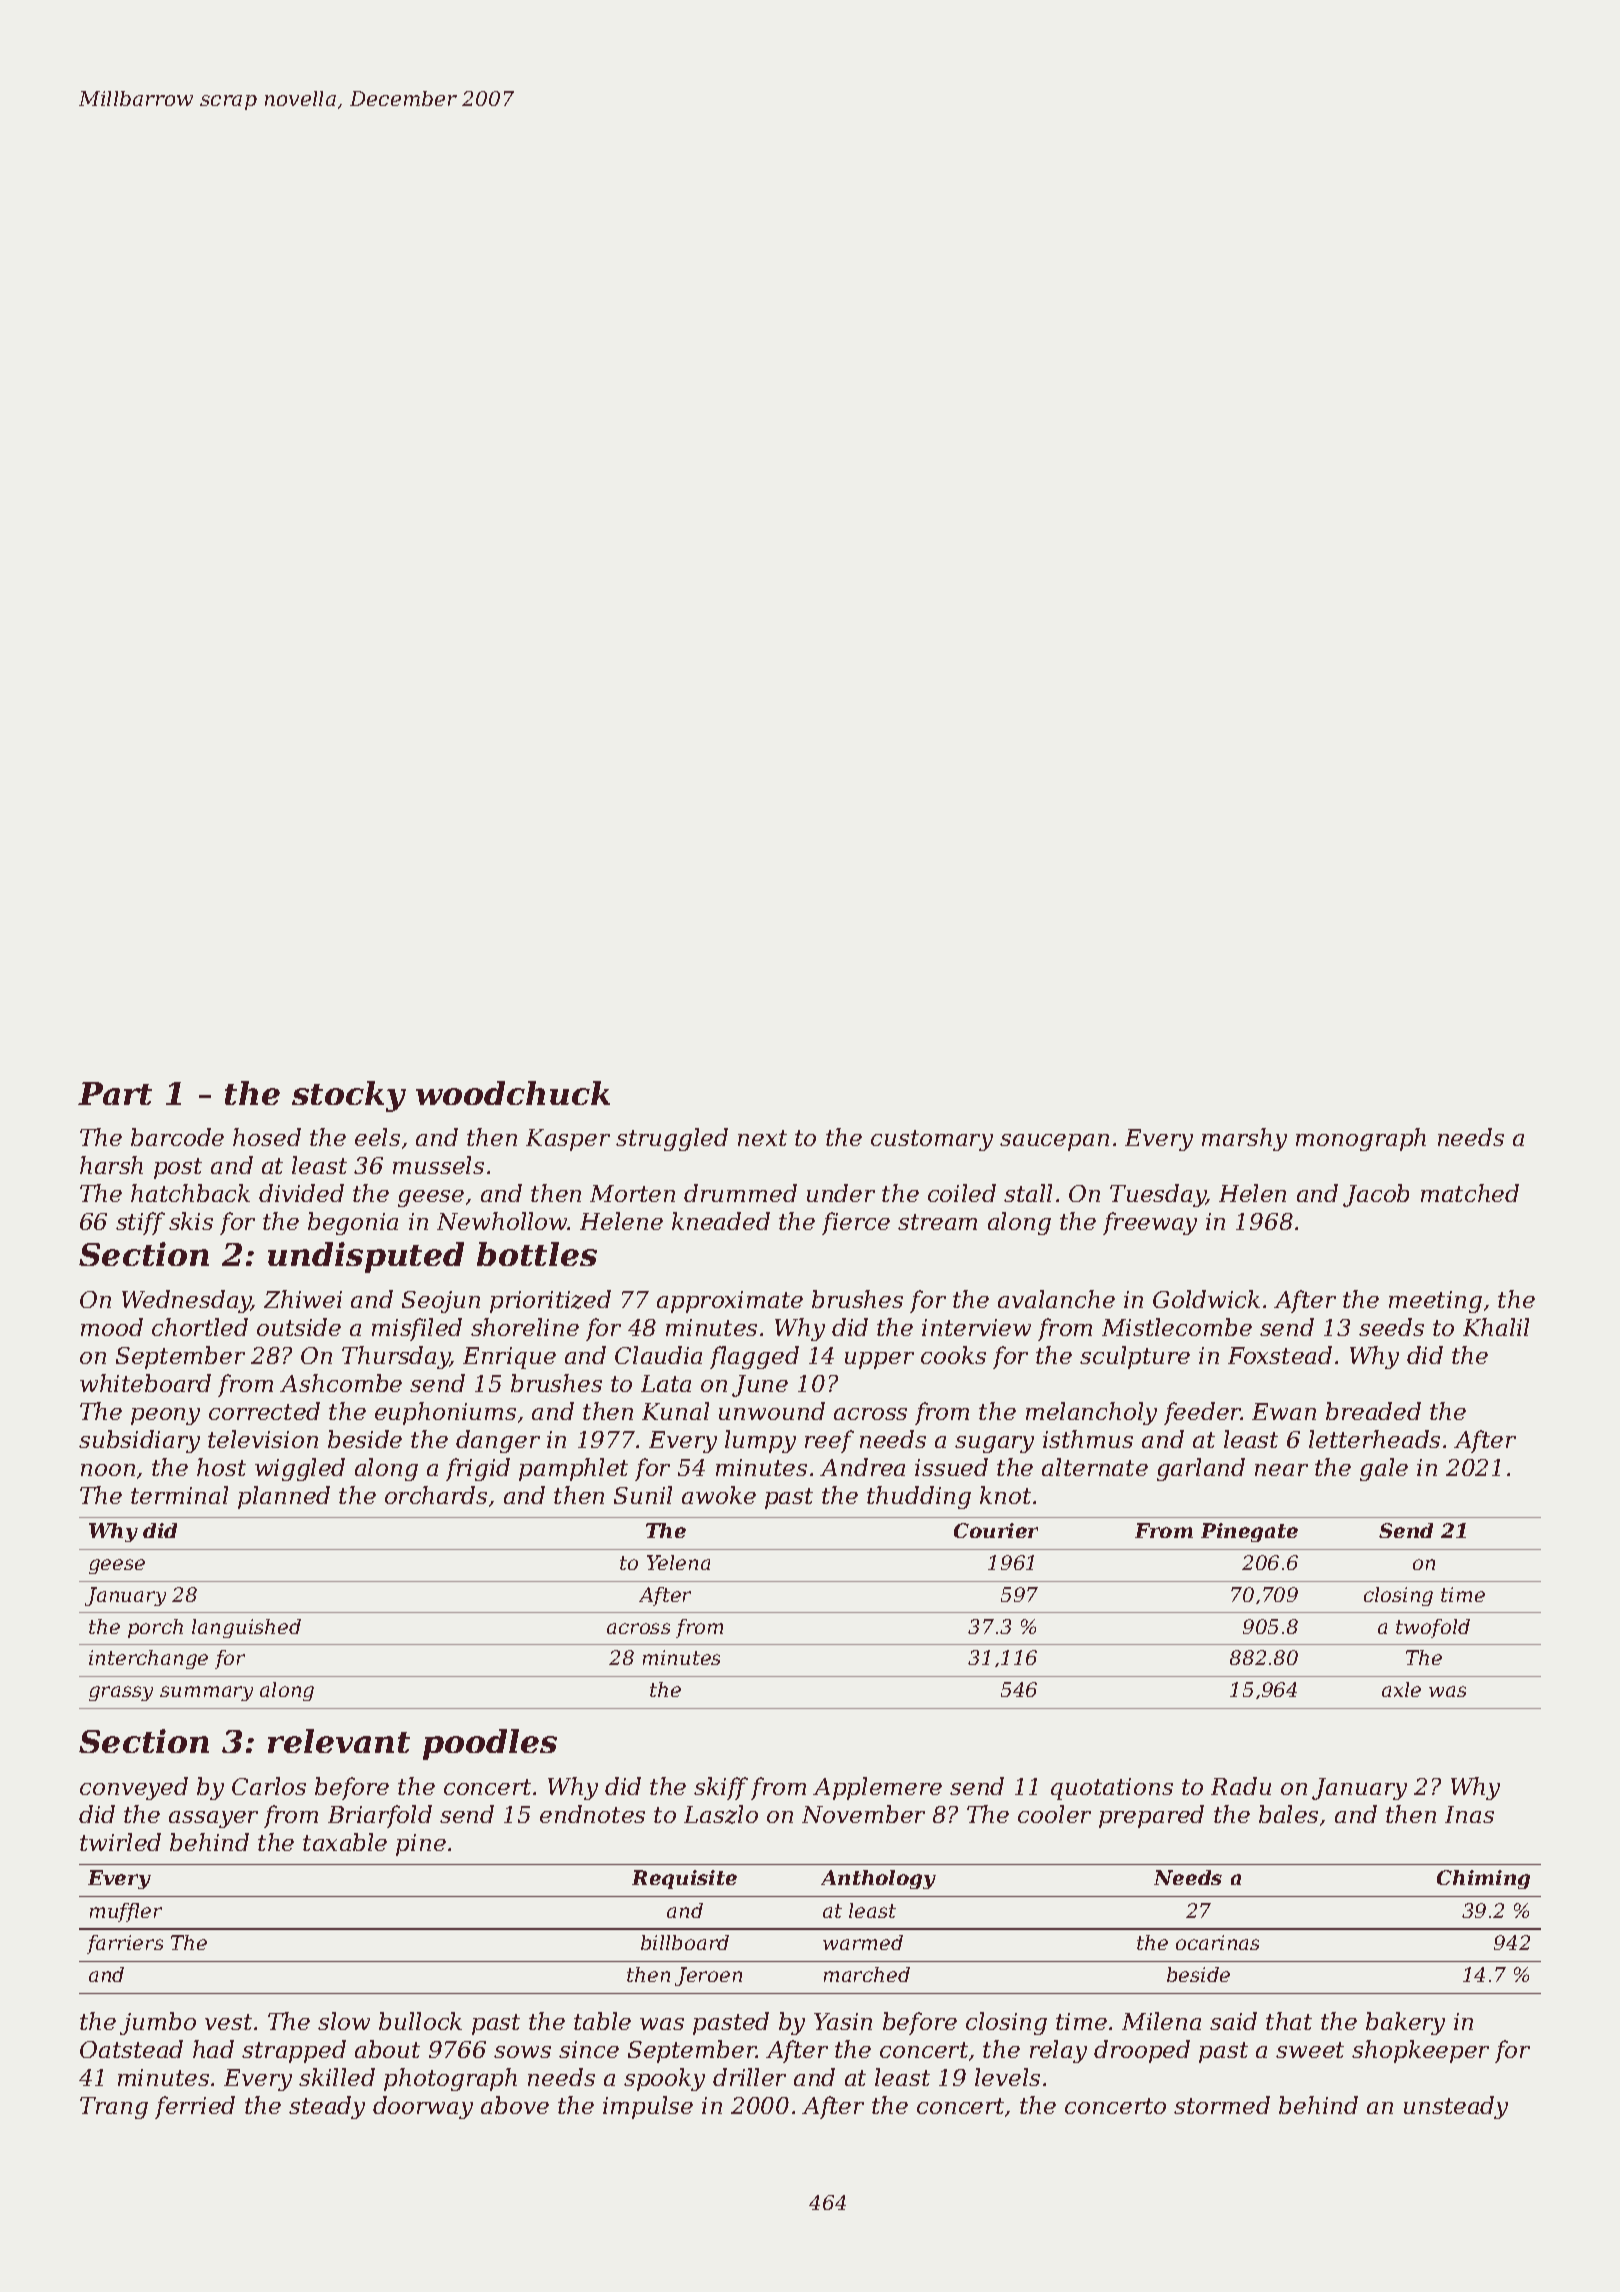 Image resolution: width=1620 pixels, height=2292 pixels. What do you see at coordinates (490, 1744) in the page?
I see `poodles` at bounding box center [490, 1744].
